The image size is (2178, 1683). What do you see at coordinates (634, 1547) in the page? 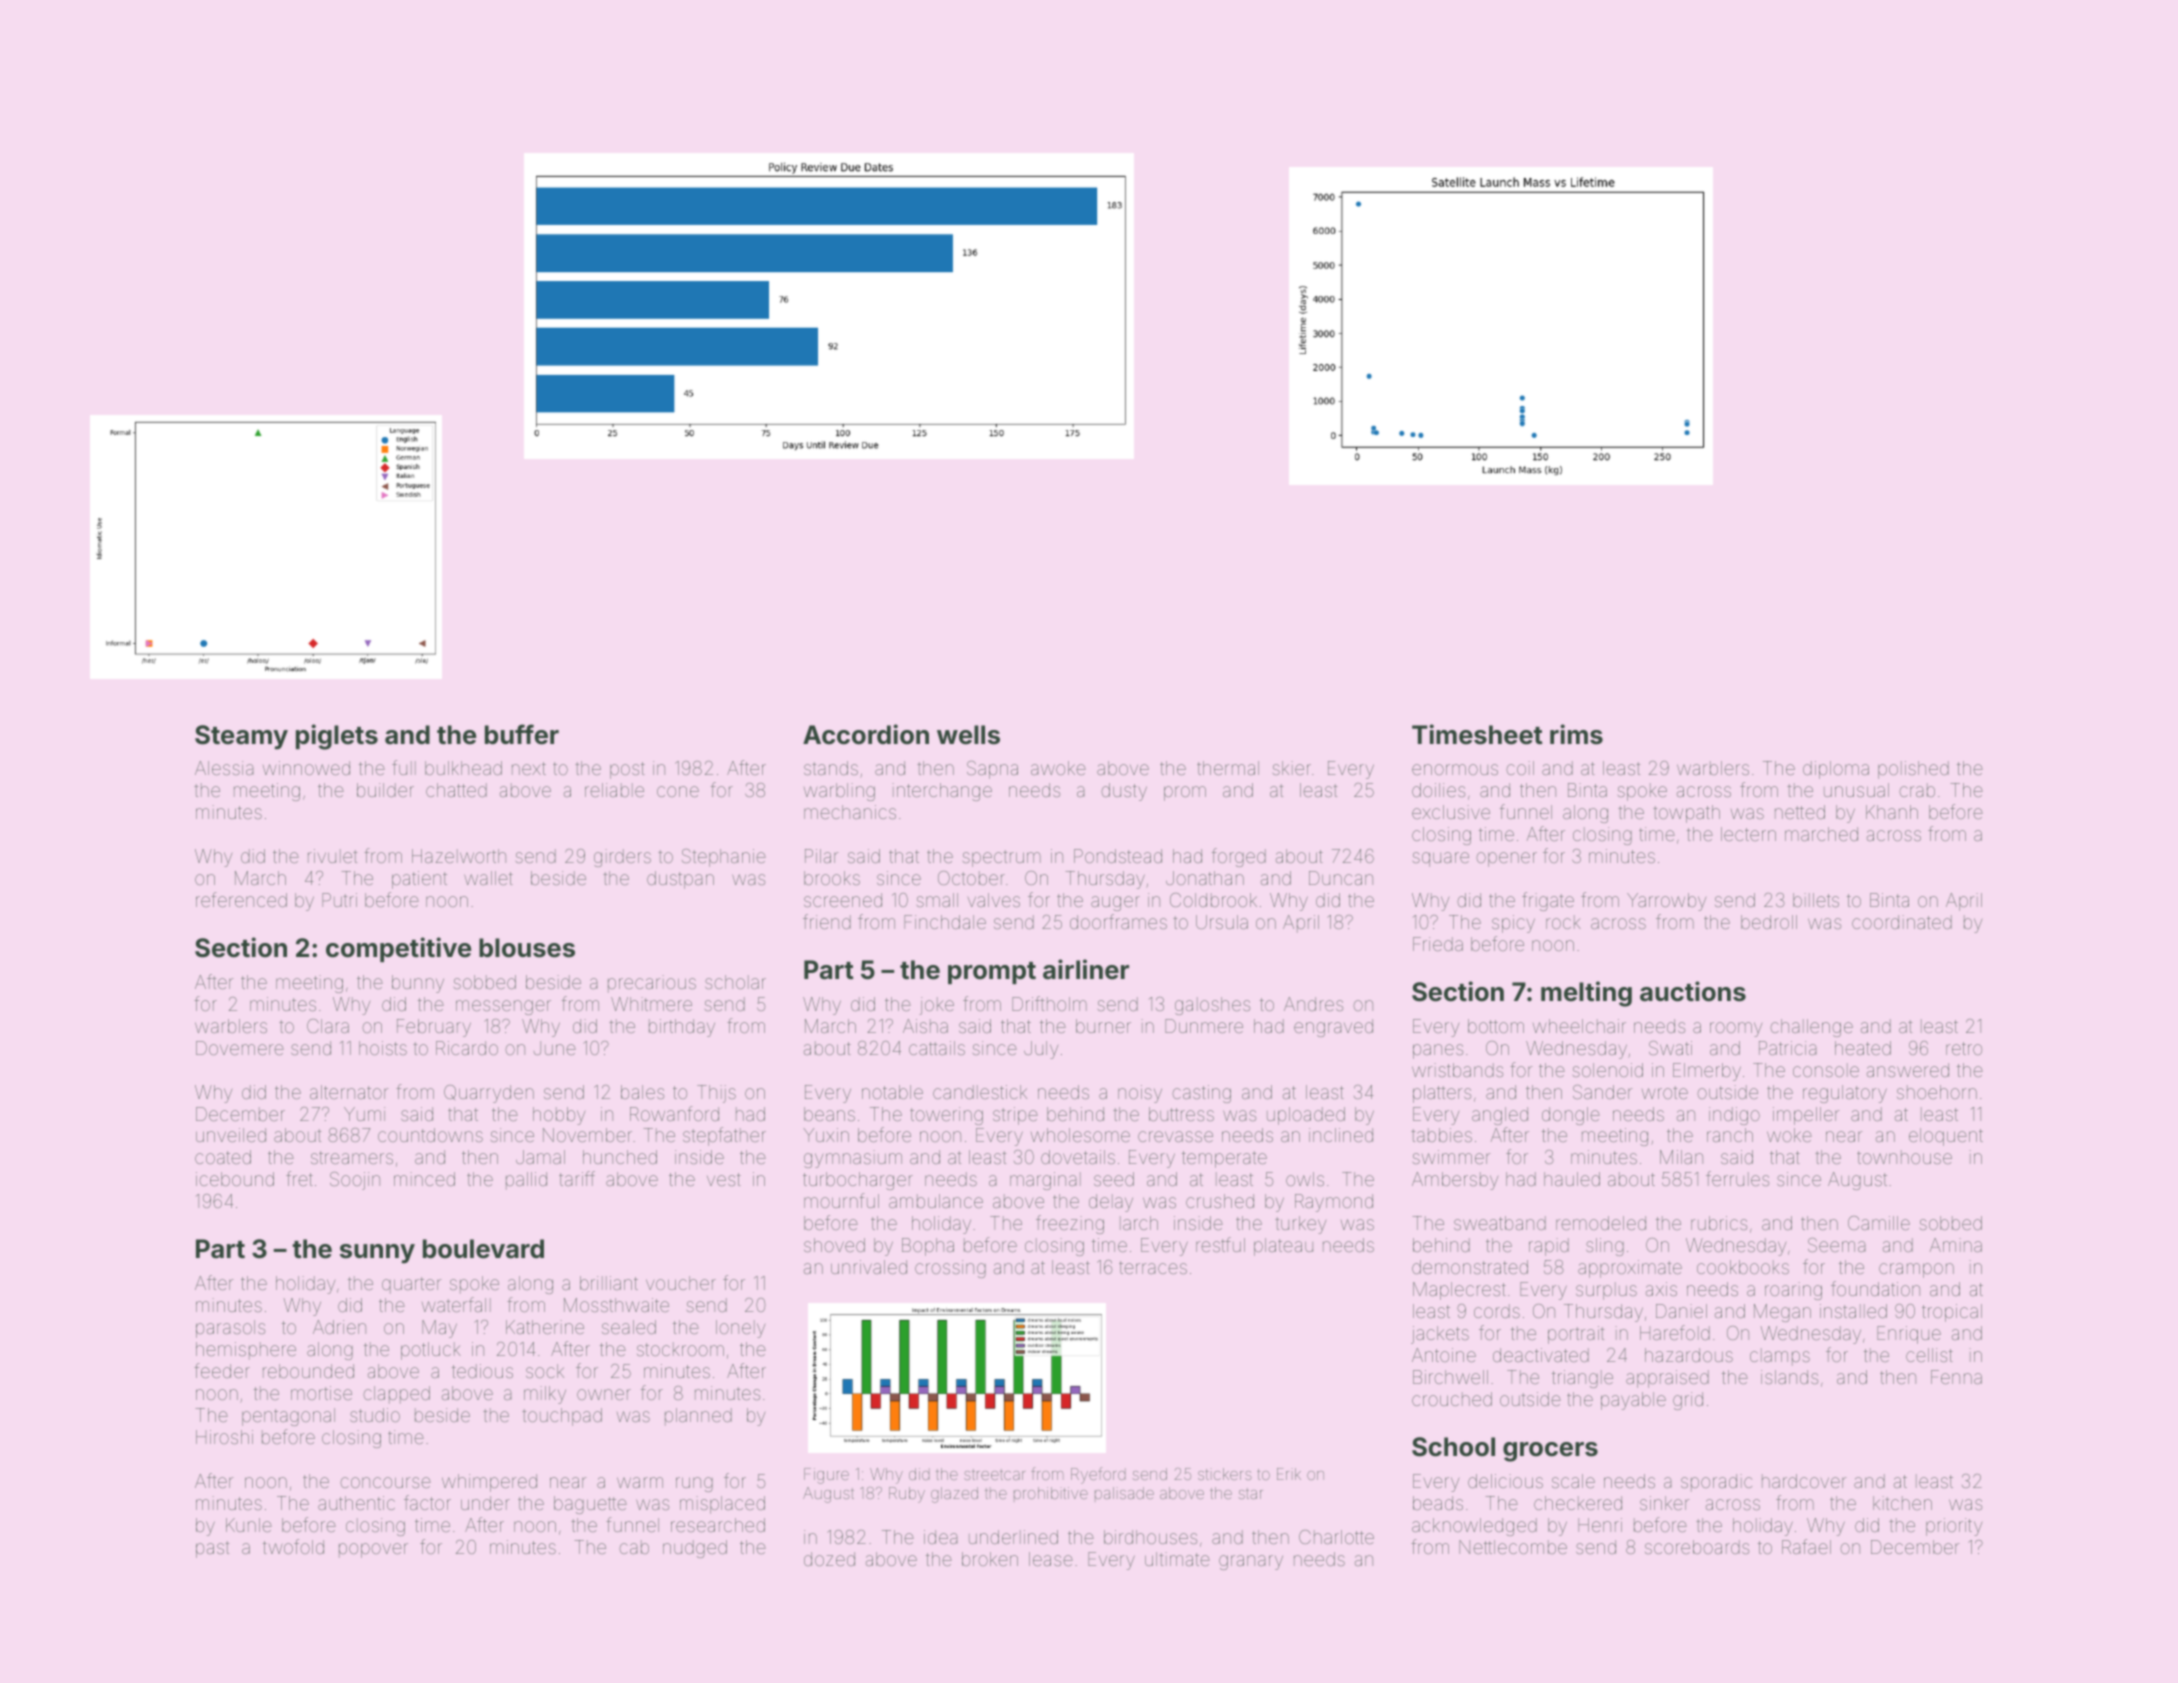
I see `cab` at bounding box center [634, 1547].
